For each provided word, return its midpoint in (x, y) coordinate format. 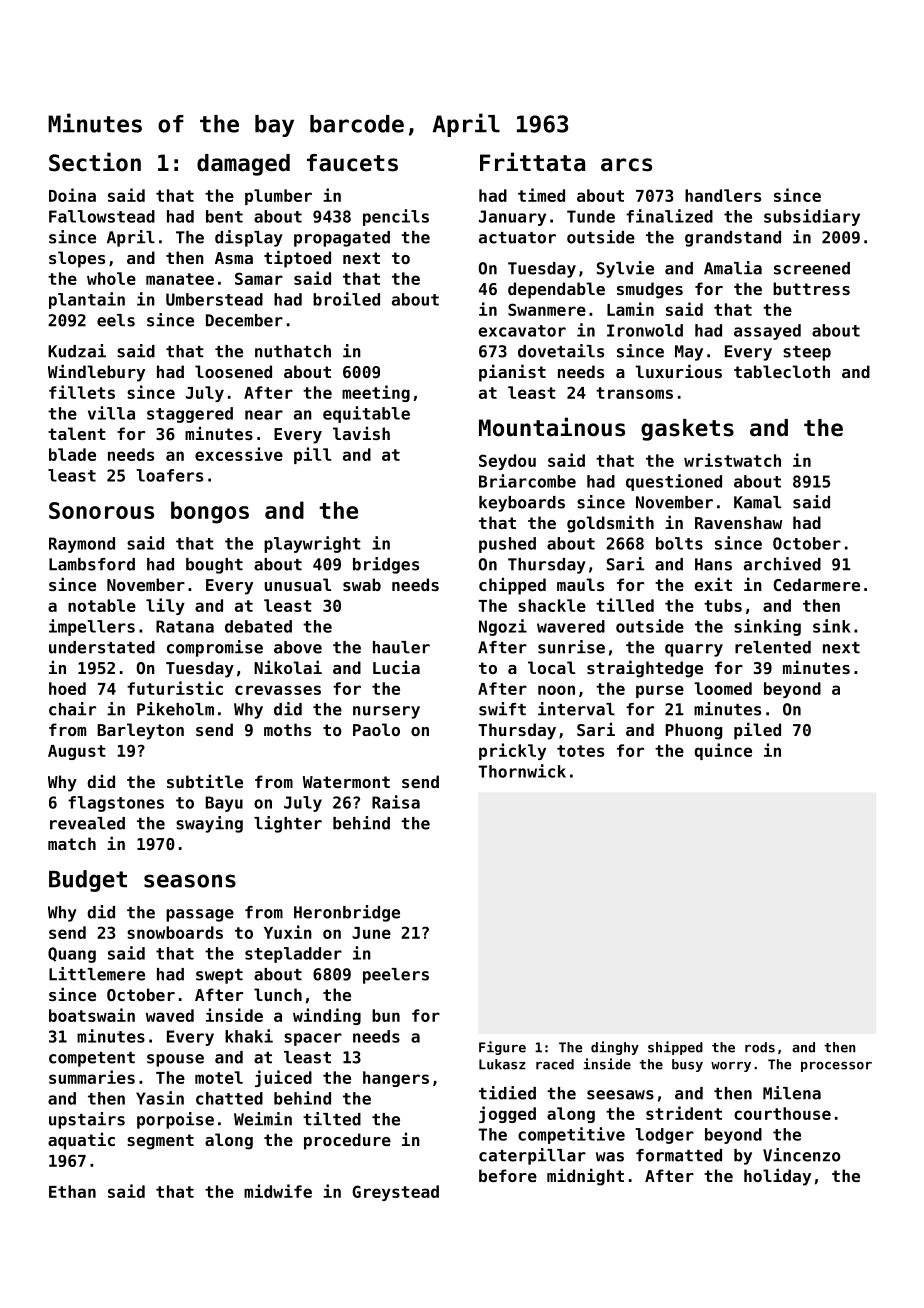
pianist (512, 373)
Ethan (72, 1191)
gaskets (687, 430)
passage (200, 915)
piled (757, 731)
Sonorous (101, 510)
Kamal (757, 502)
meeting (376, 393)
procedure (347, 1141)
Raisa (396, 802)
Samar (259, 278)
